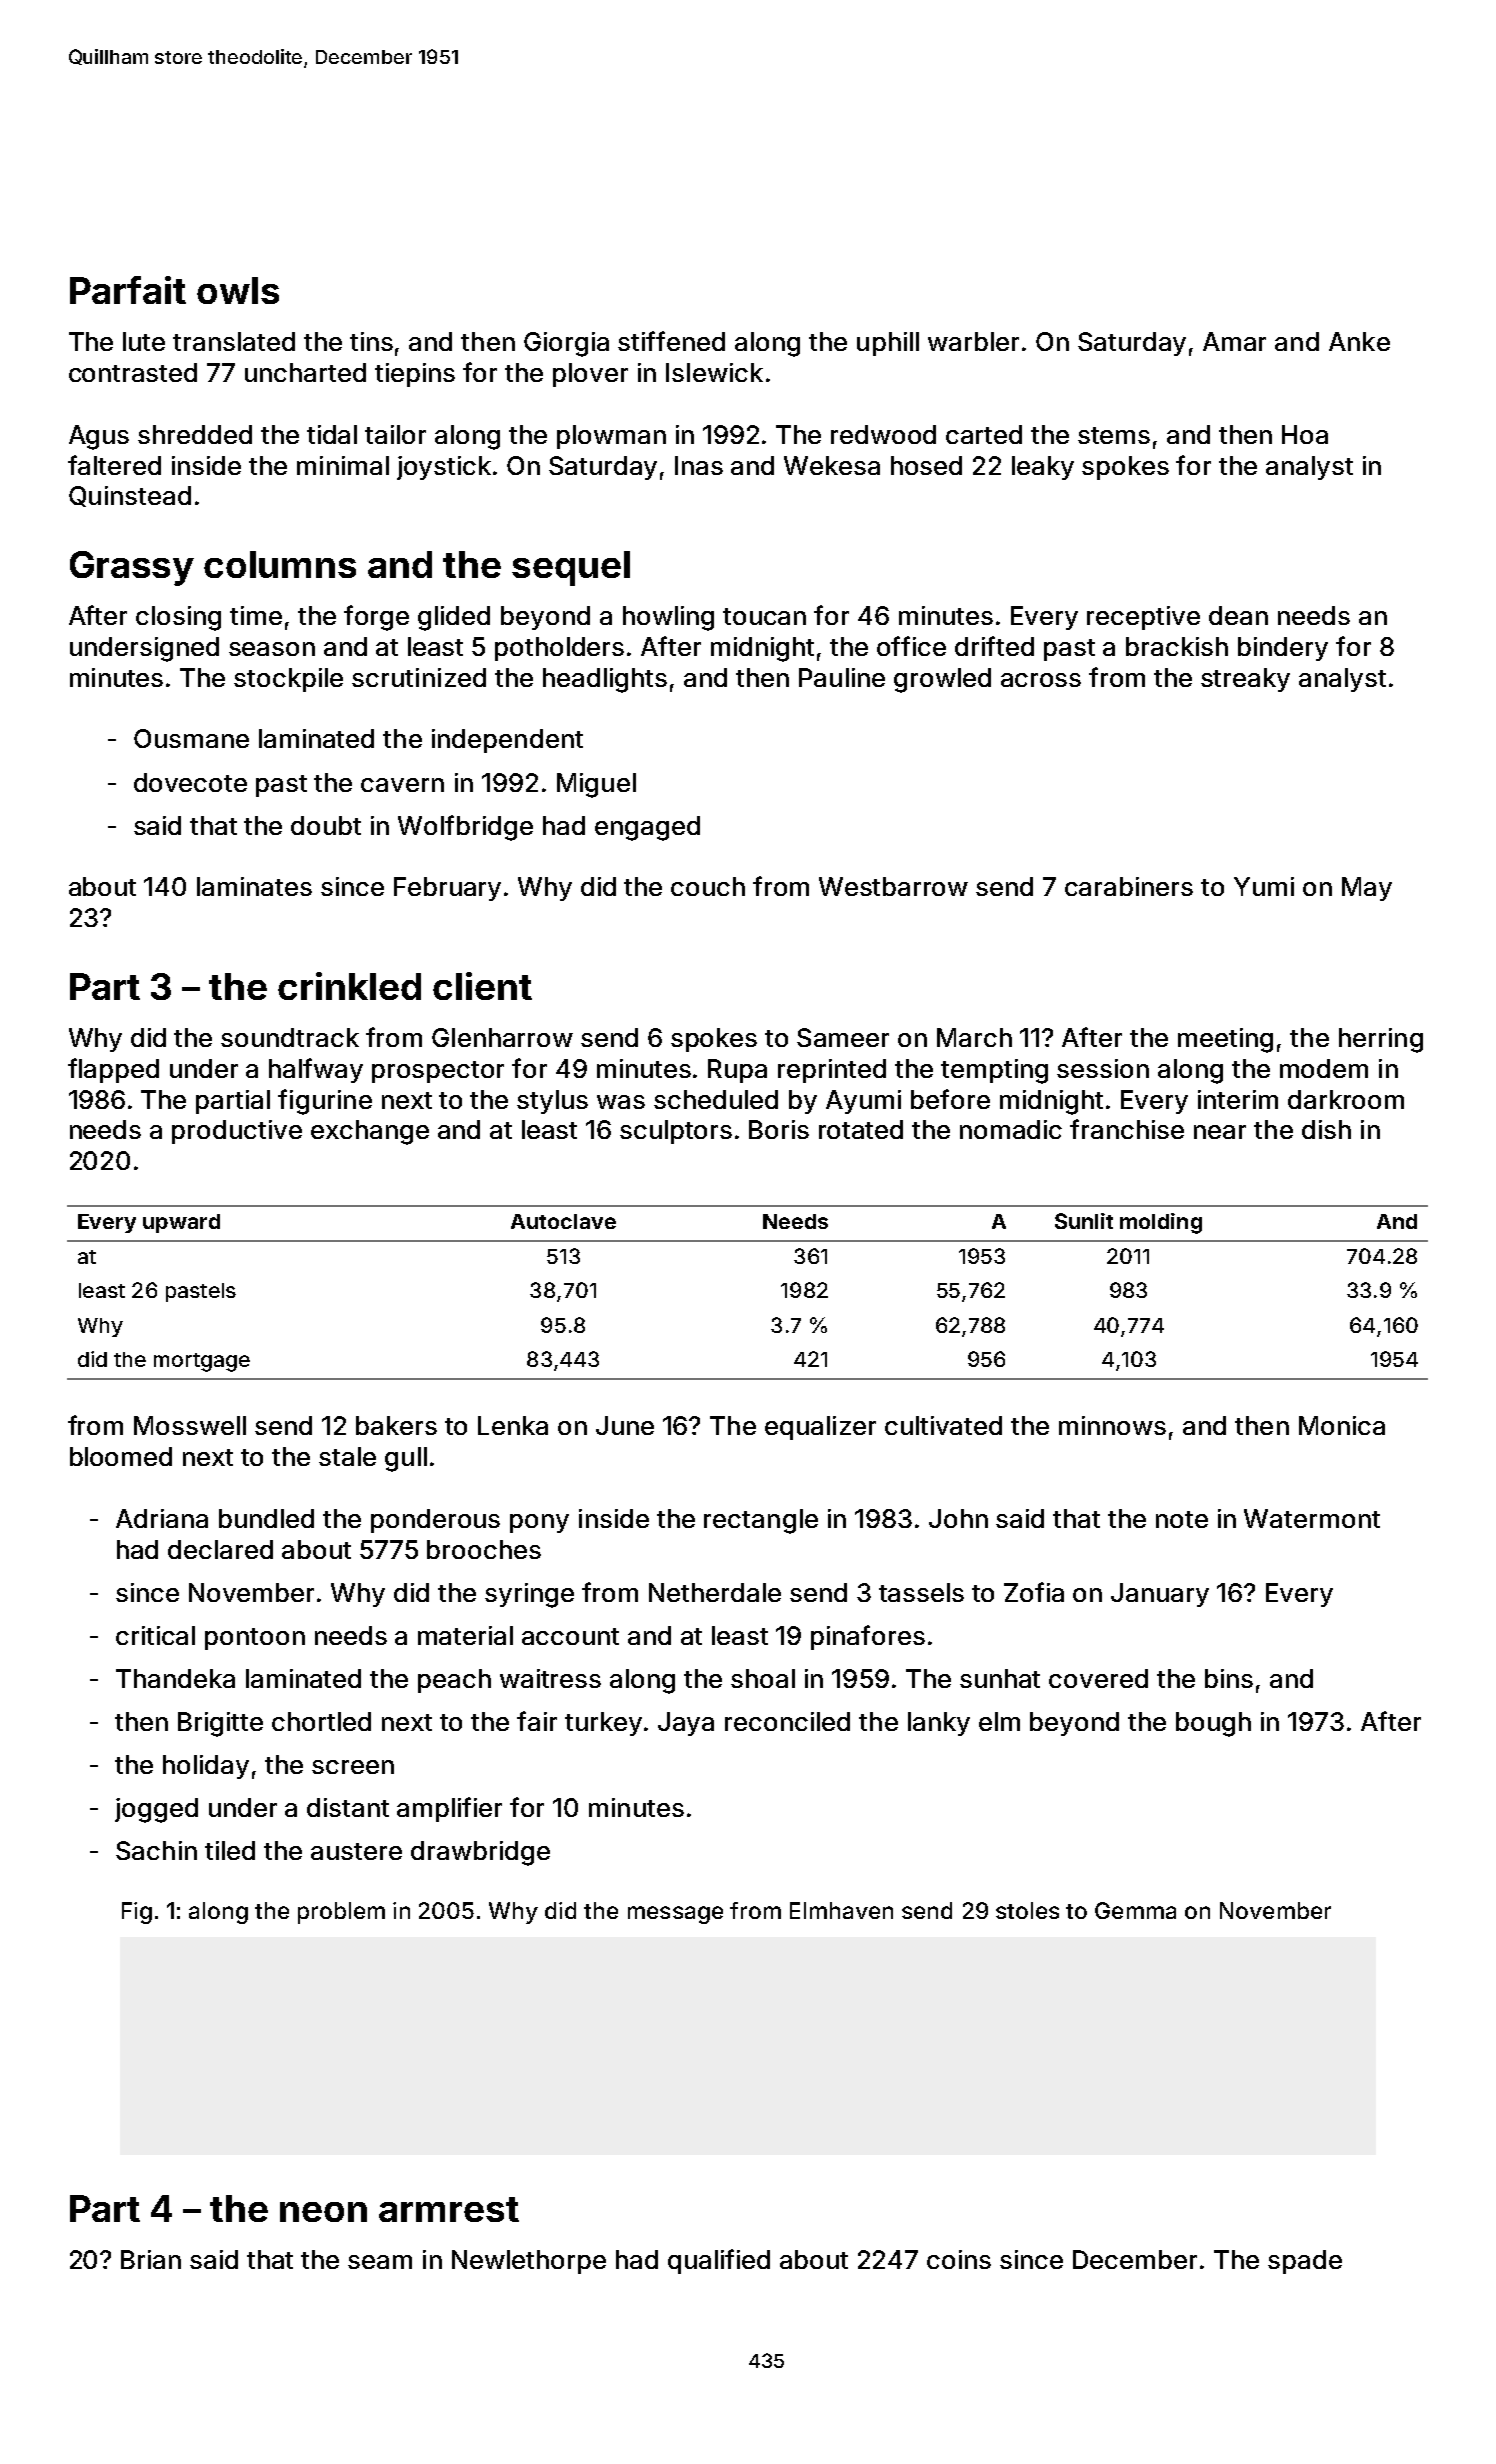 This screenshot has height=2464, width=1496. What do you see at coordinates (973, 341) in the screenshot?
I see `warbler` at bounding box center [973, 341].
